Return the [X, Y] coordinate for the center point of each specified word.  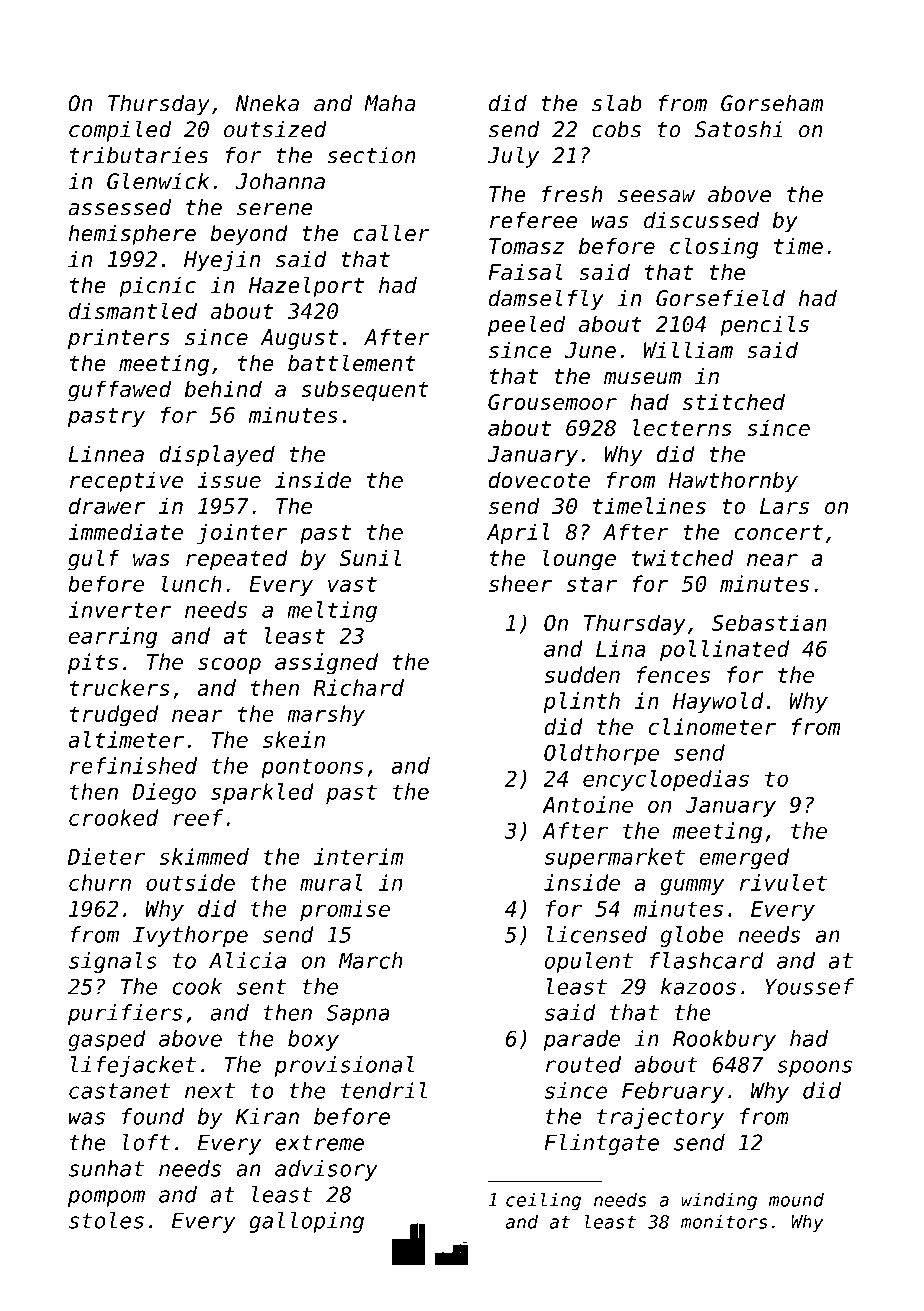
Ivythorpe [190, 936]
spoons [814, 1068]
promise [345, 910]
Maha [390, 103]
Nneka [267, 103]
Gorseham [772, 103]
